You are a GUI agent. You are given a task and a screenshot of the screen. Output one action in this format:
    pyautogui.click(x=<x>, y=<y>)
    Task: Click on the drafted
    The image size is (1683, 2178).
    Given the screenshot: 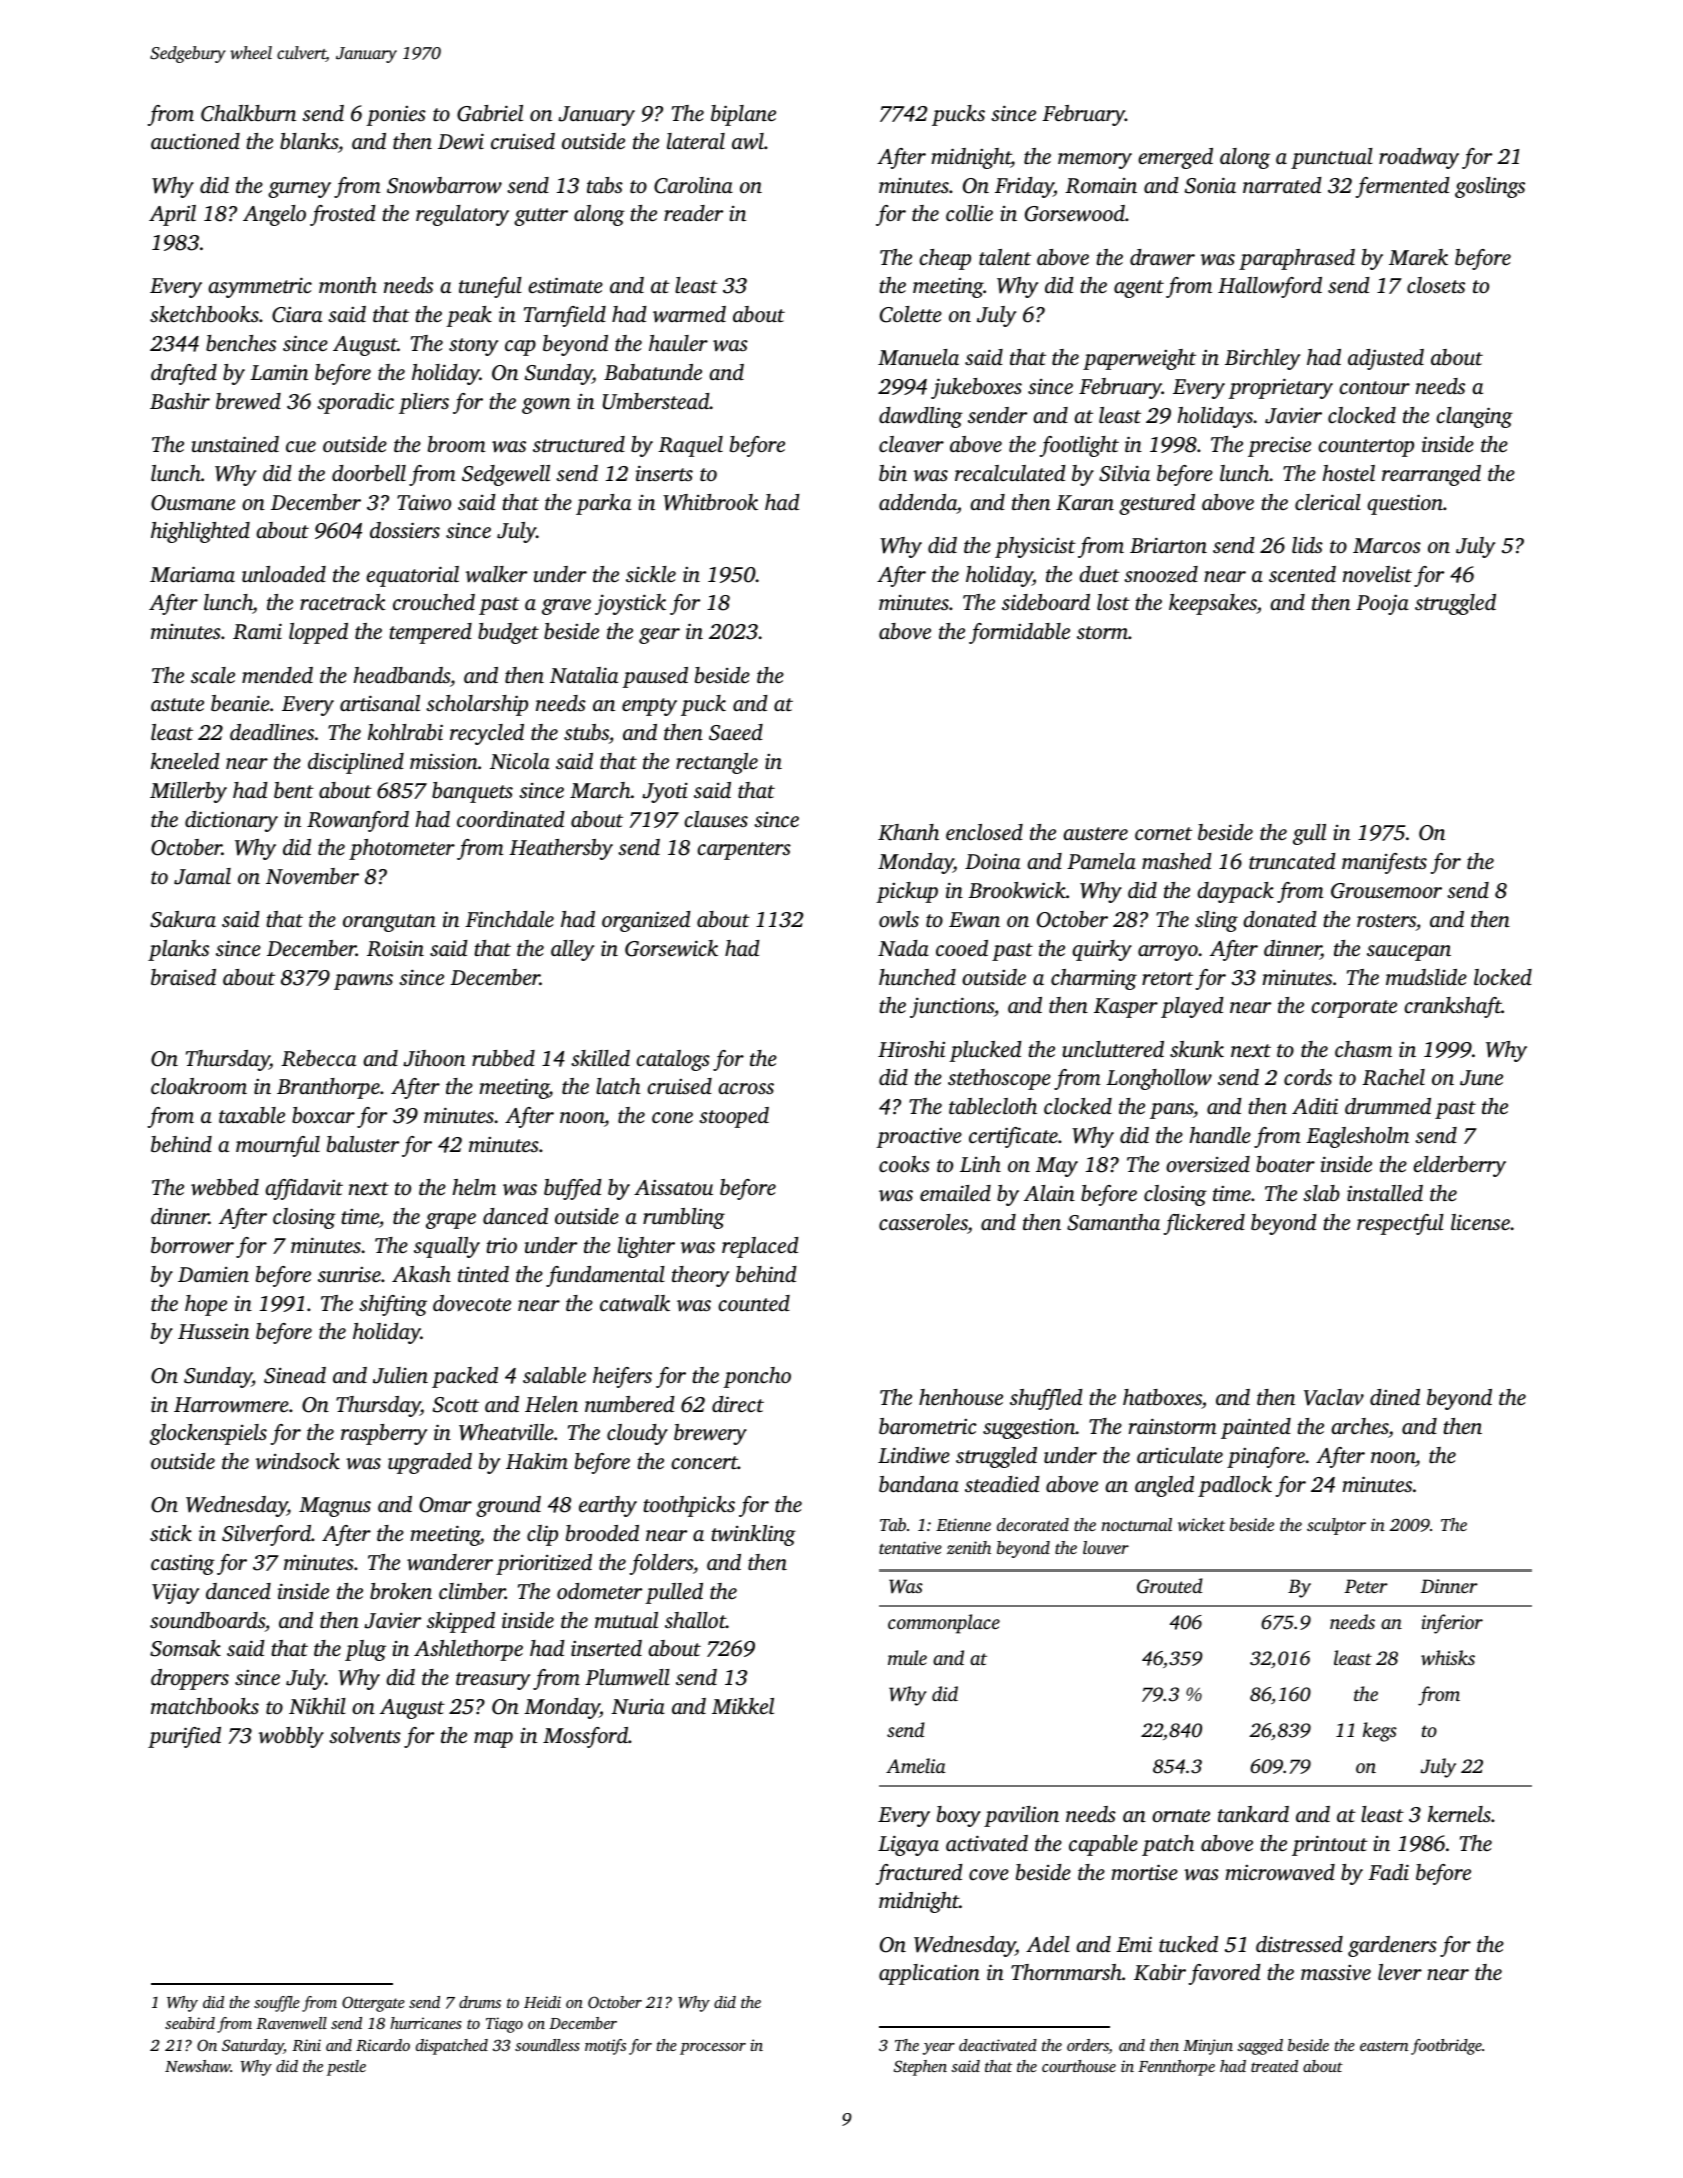 What is the action you would take?
    pyautogui.click(x=184, y=374)
